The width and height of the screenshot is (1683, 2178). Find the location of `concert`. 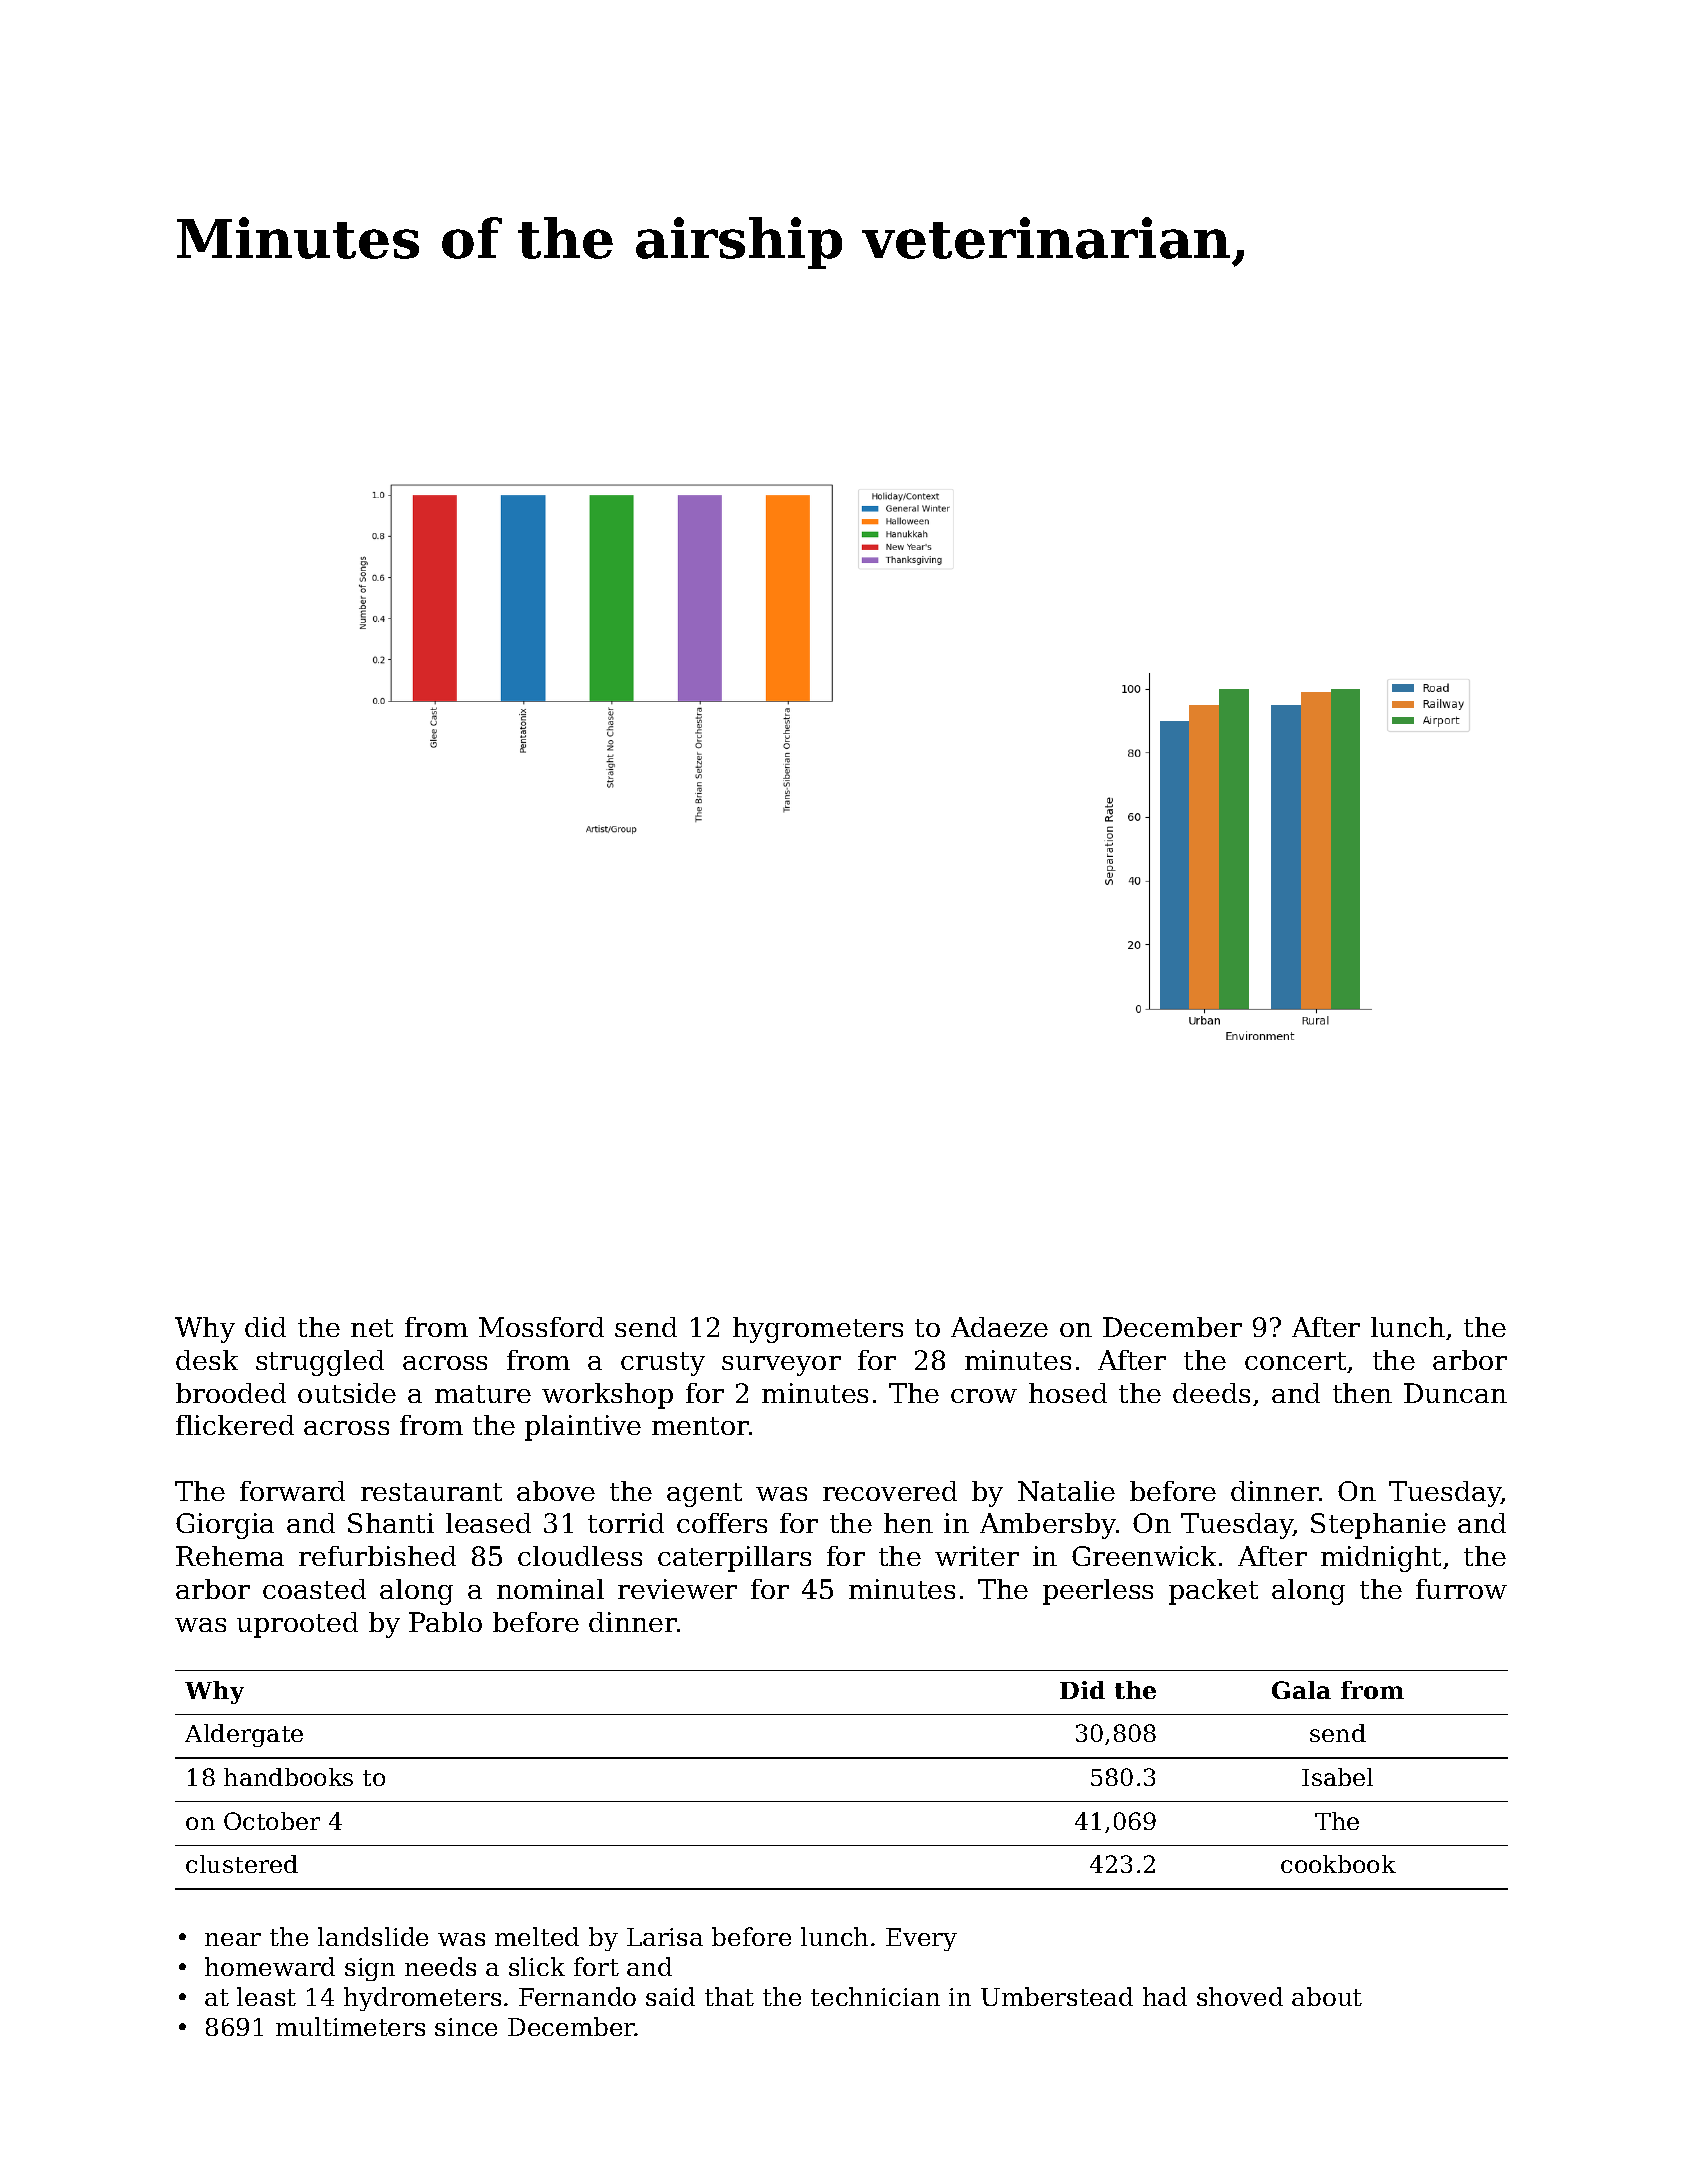

concert is located at coordinates (1295, 1361).
